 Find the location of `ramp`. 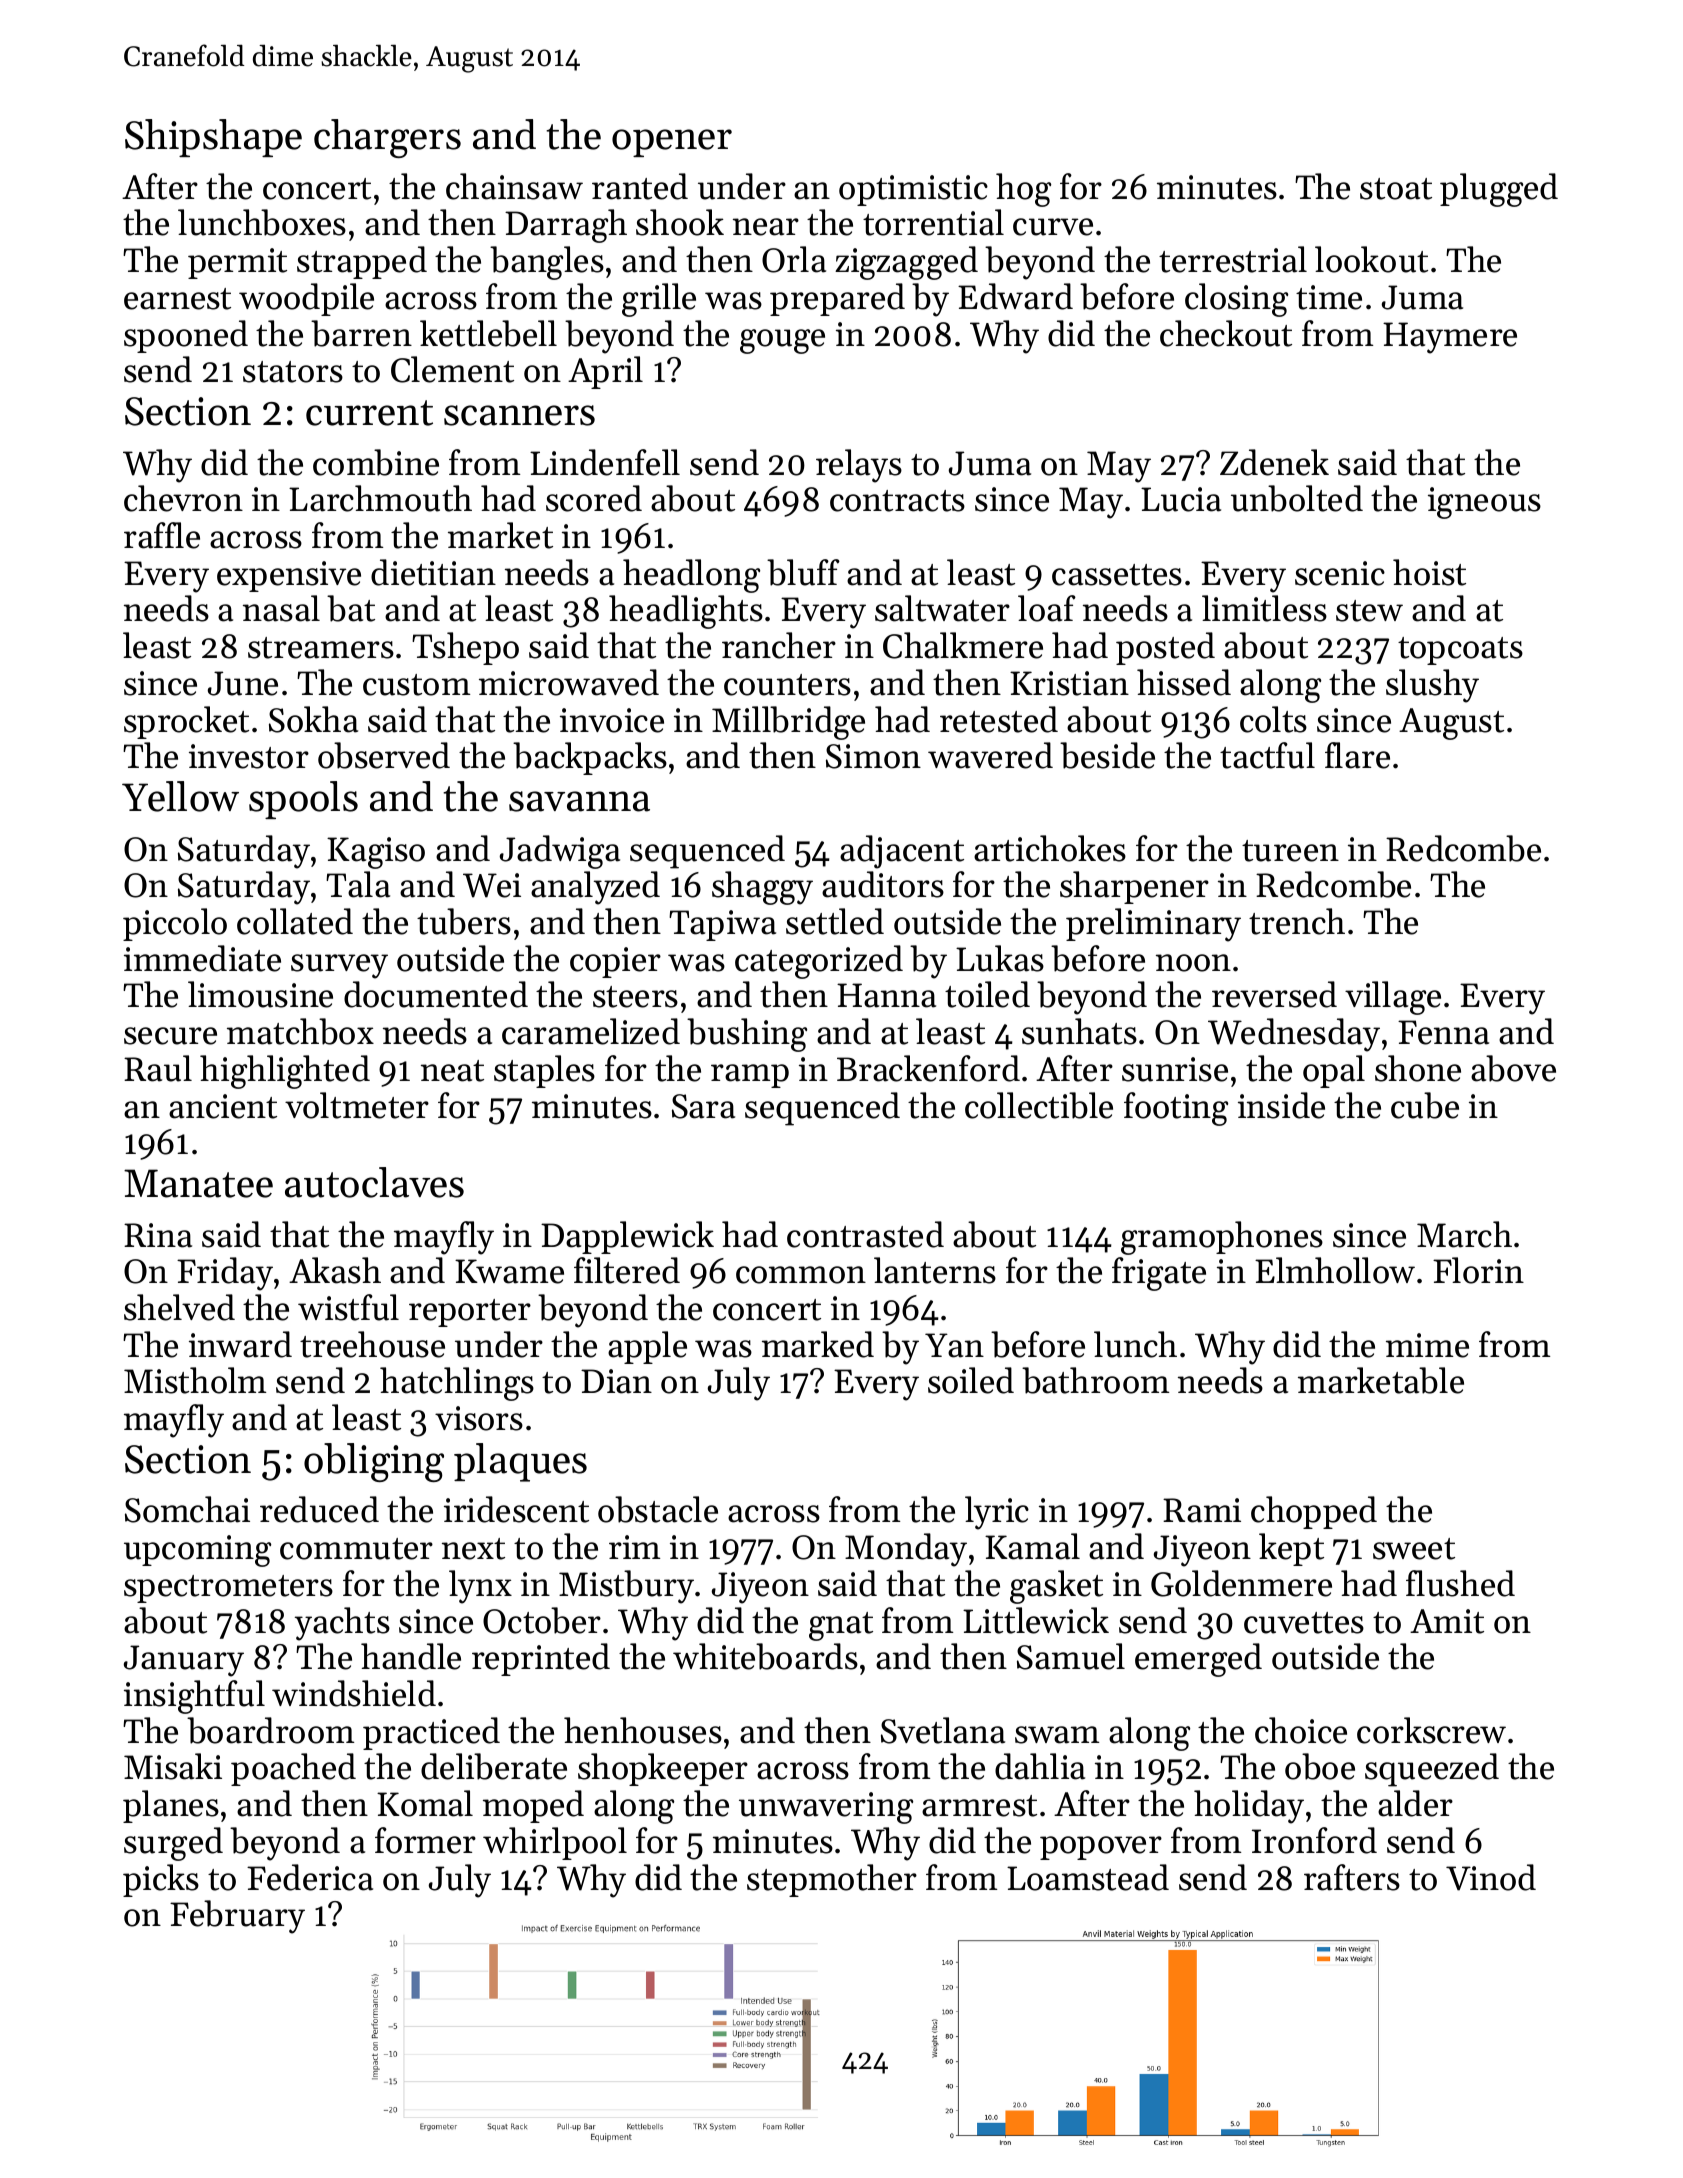

ramp is located at coordinates (750, 1076).
